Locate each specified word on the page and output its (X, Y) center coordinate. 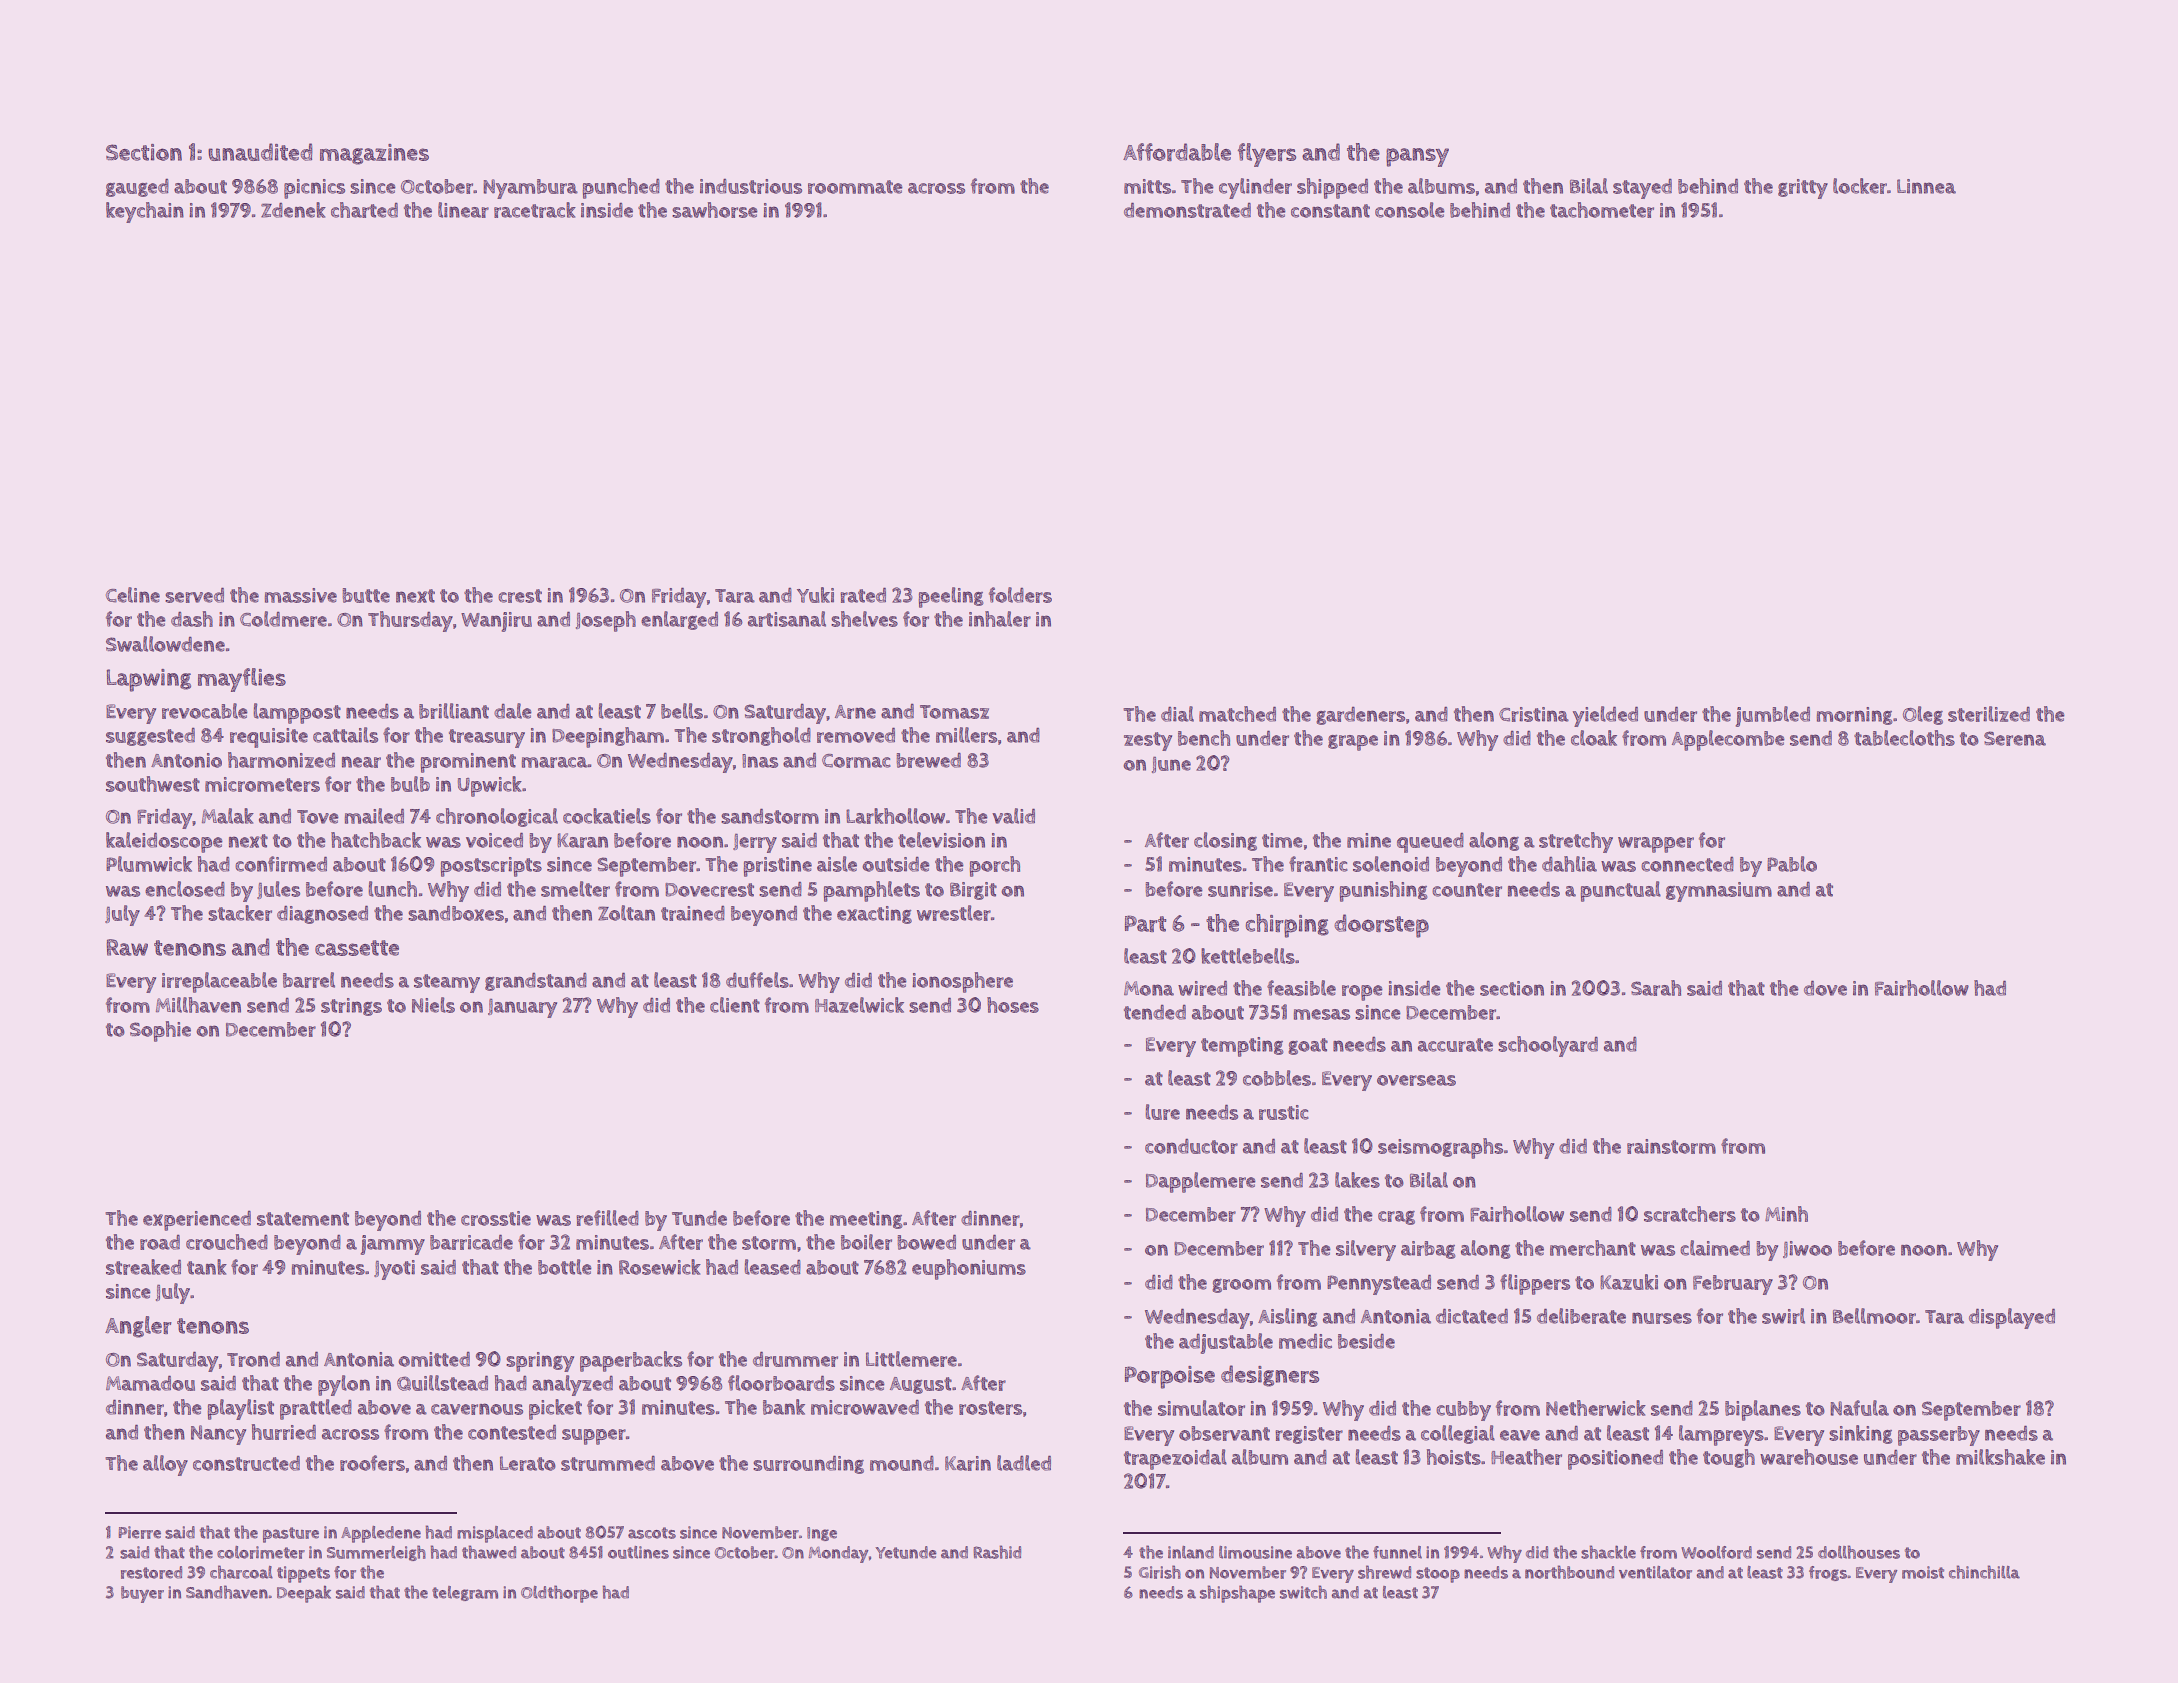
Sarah (1656, 988)
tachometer (1602, 210)
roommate (855, 187)
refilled (607, 1218)
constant (1330, 211)
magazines (374, 154)
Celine (133, 595)
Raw (127, 947)
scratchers (1690, 1214)
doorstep (1381, 926)
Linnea (1926, 186)
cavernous (477, 1409)
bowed (926, 1242)
